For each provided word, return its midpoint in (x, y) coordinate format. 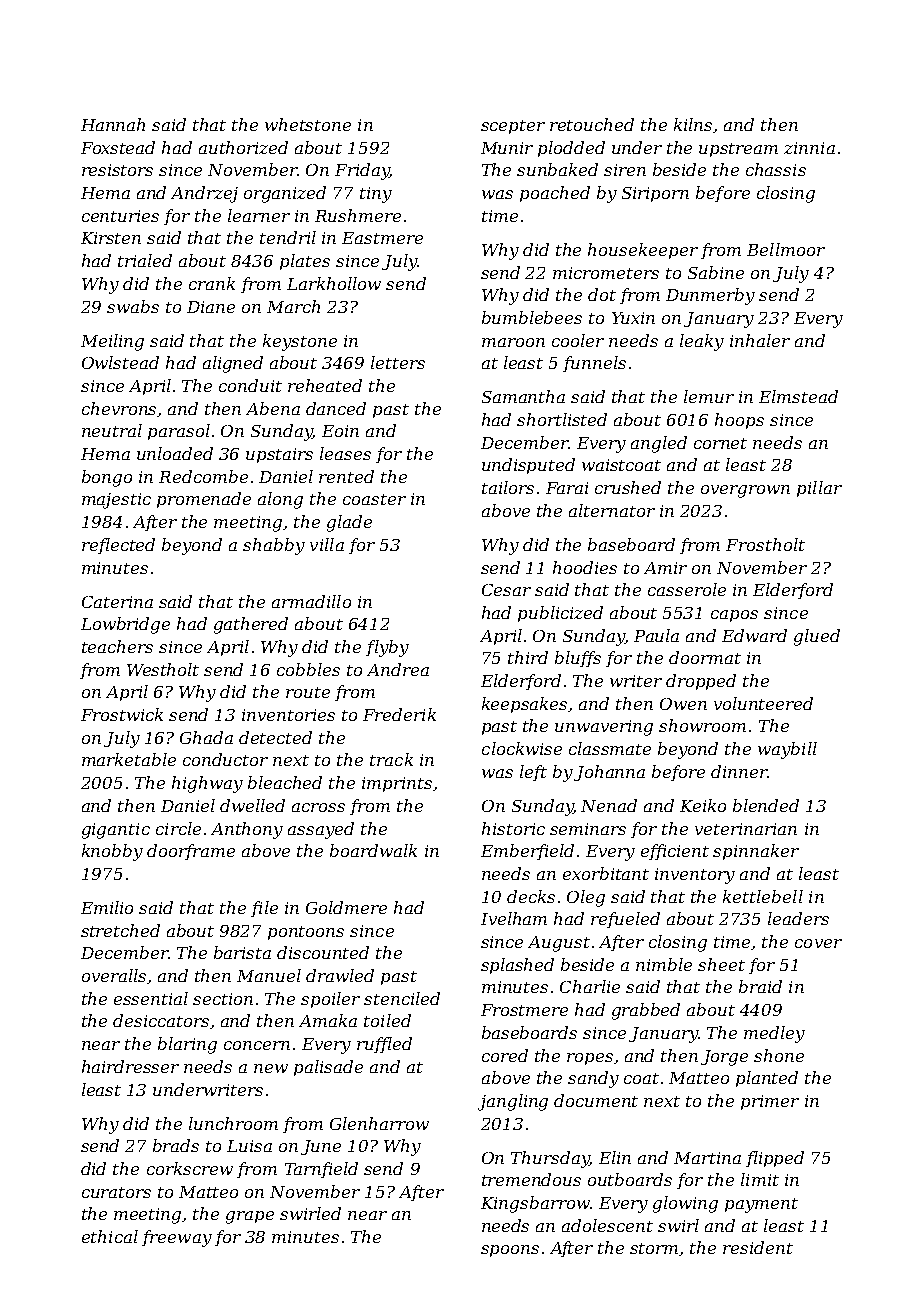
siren (625, 170)
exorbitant (606, 873)
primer (770, 1102)
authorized (243, 147)
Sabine (716, 272)
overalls (114, 975)
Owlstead (120, 362)
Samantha (523, 396)
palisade (328, 1068)
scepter (513, 127)
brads (176, 1145)
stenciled (402, 998)
